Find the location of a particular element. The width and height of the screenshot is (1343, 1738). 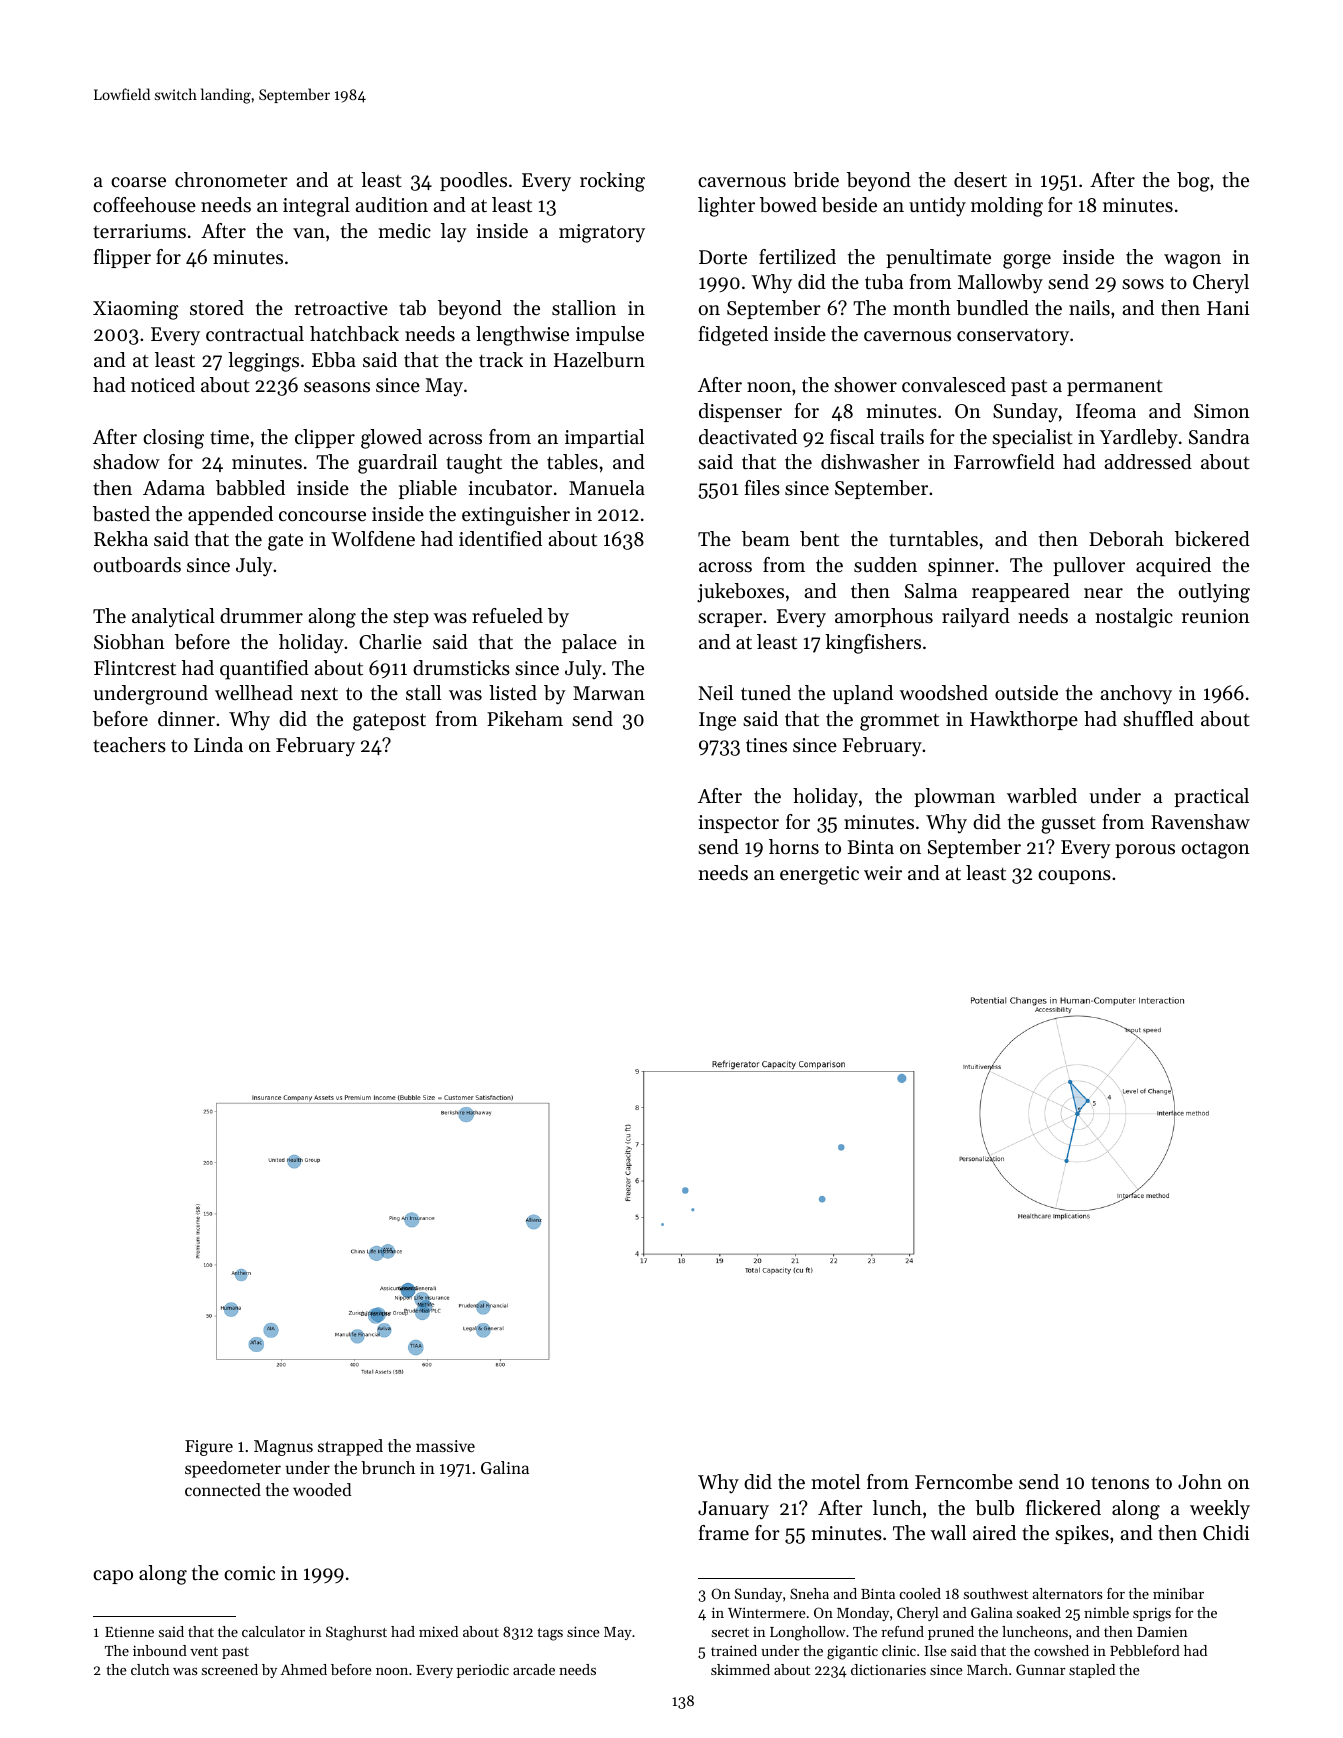

secret is located at coordinates (730, 1632).
